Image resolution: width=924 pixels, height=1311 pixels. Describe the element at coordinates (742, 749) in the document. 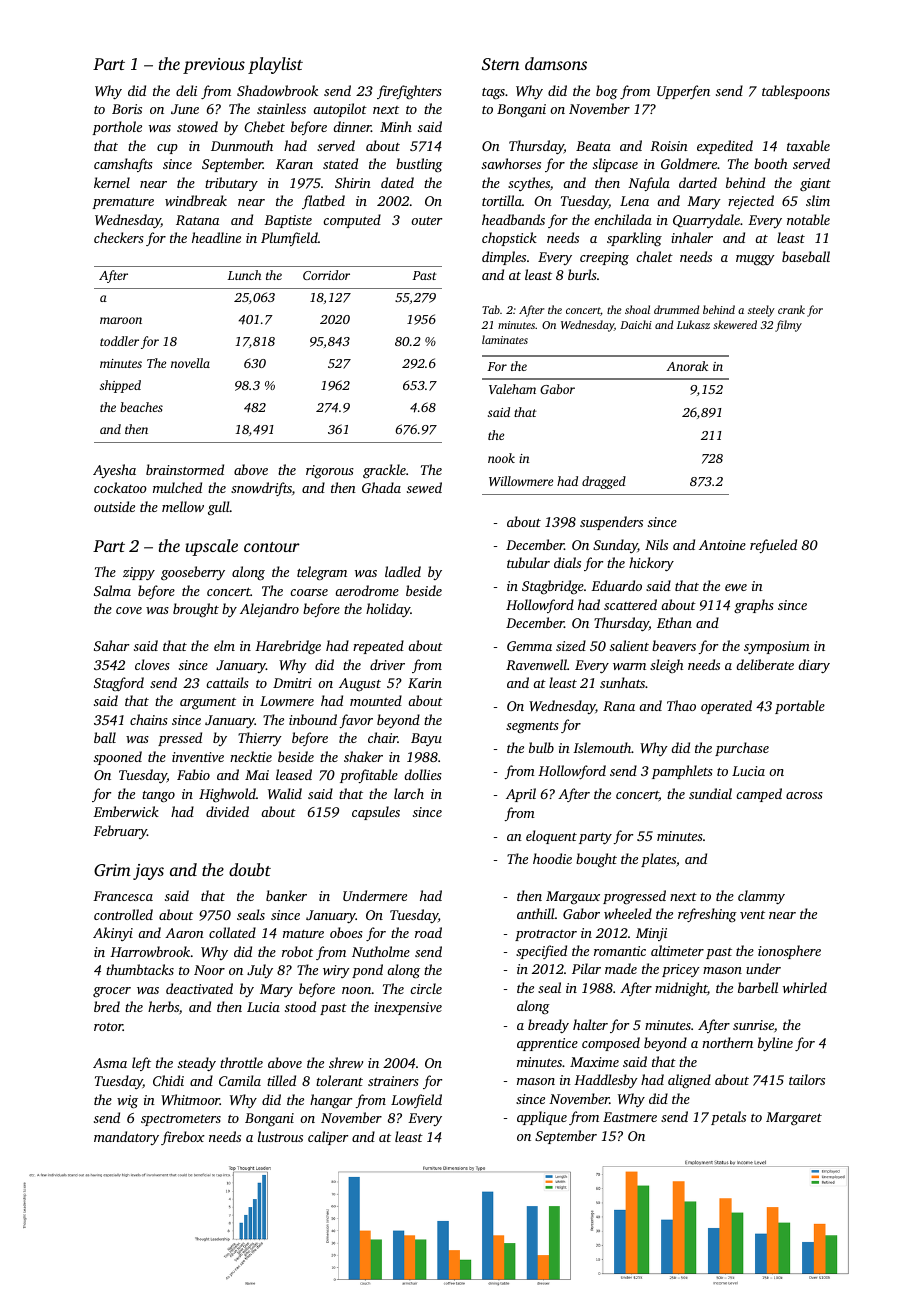

I see `purchase` at that location.
